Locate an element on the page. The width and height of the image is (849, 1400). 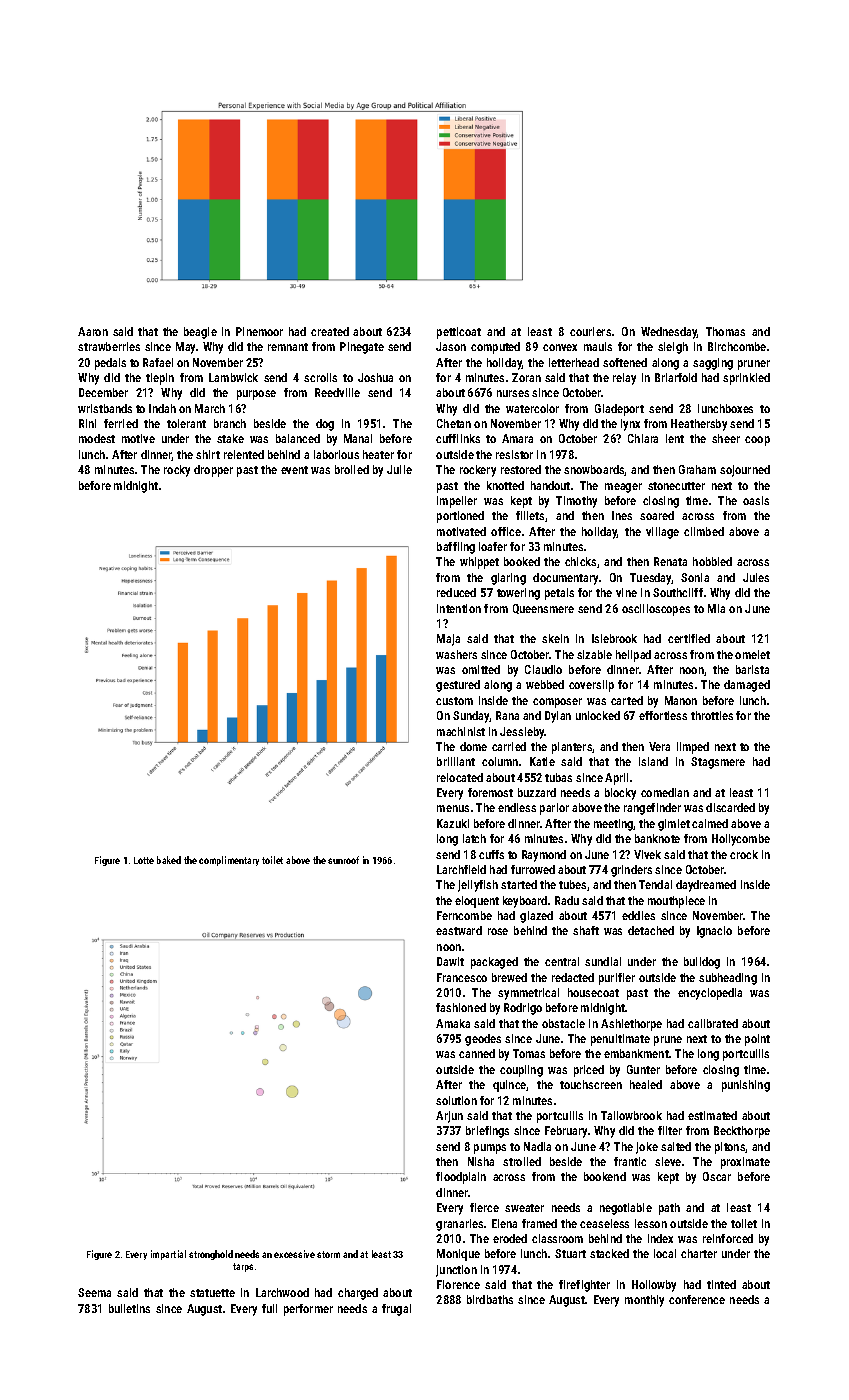
impartial is located at coordinates (168, 1255).
